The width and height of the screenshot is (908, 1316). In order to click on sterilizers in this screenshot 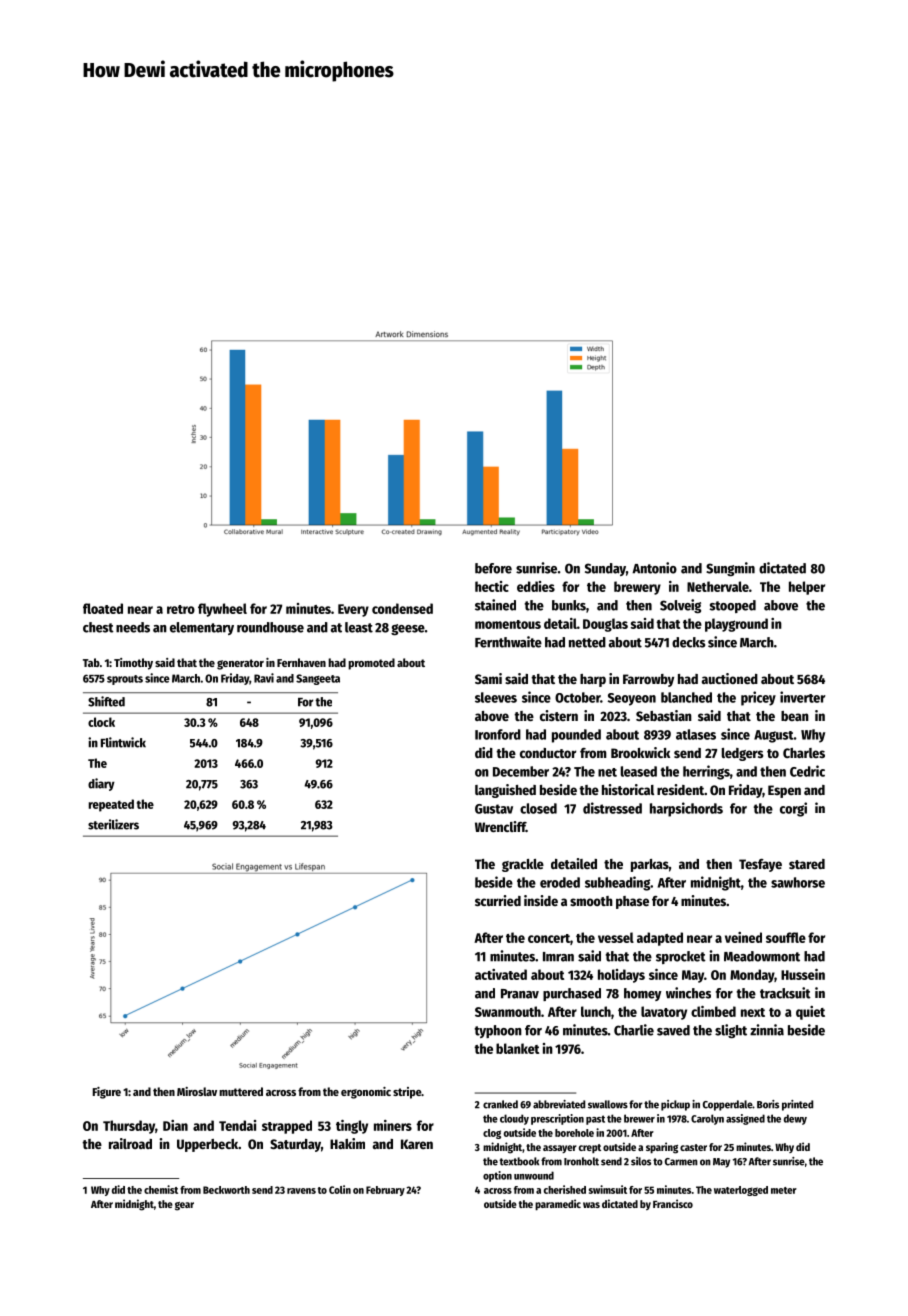, I will do `click(113, 824)`.
